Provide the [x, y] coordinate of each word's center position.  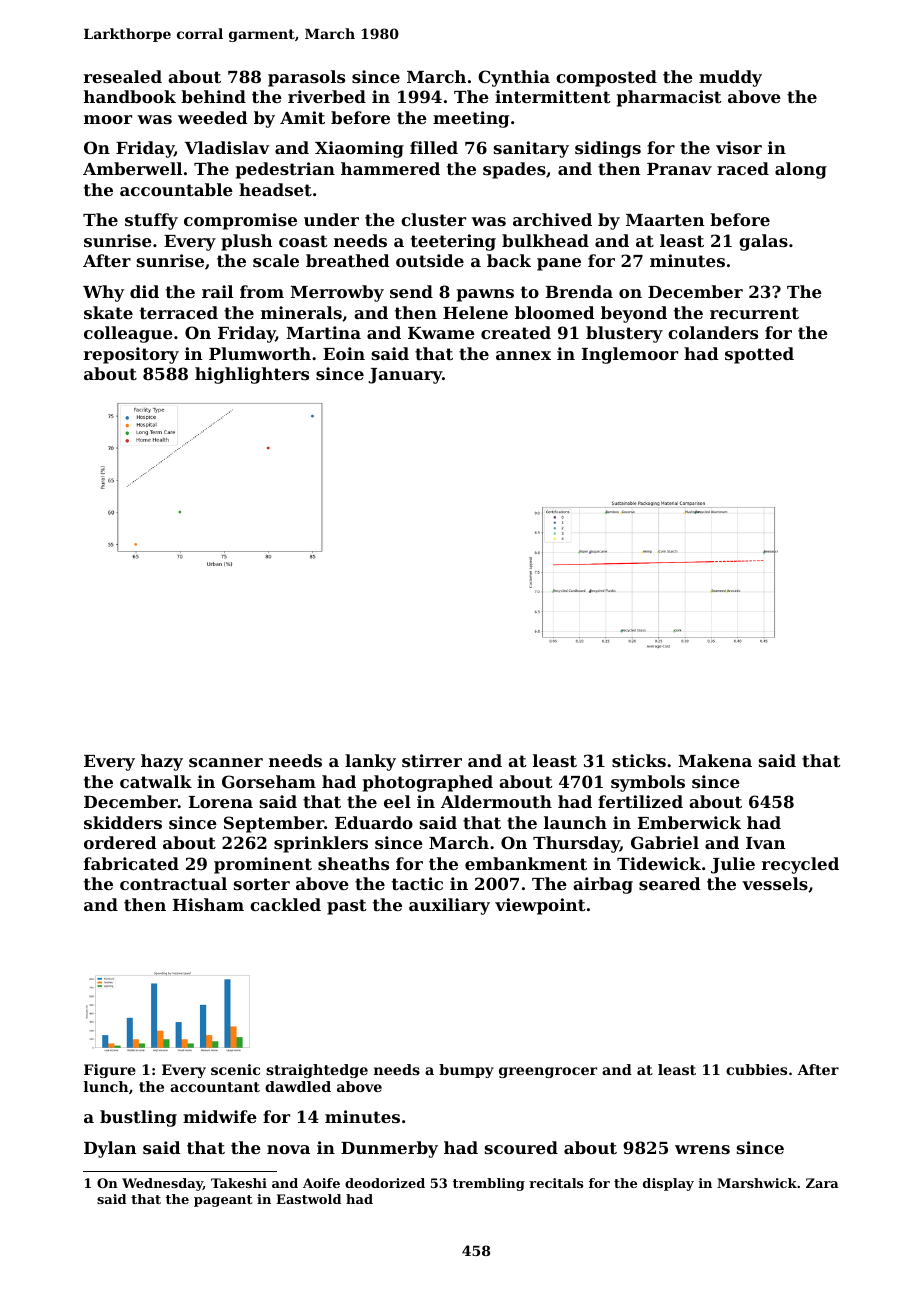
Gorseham [269, 781]
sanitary [531, 149]
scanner [226, 762]
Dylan [110, 1149]
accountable [176, 189]
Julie [733, 865]
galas [763, 242]
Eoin [344, 353]
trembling [489, 1184]
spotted [759, 355]
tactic [417, 883]
